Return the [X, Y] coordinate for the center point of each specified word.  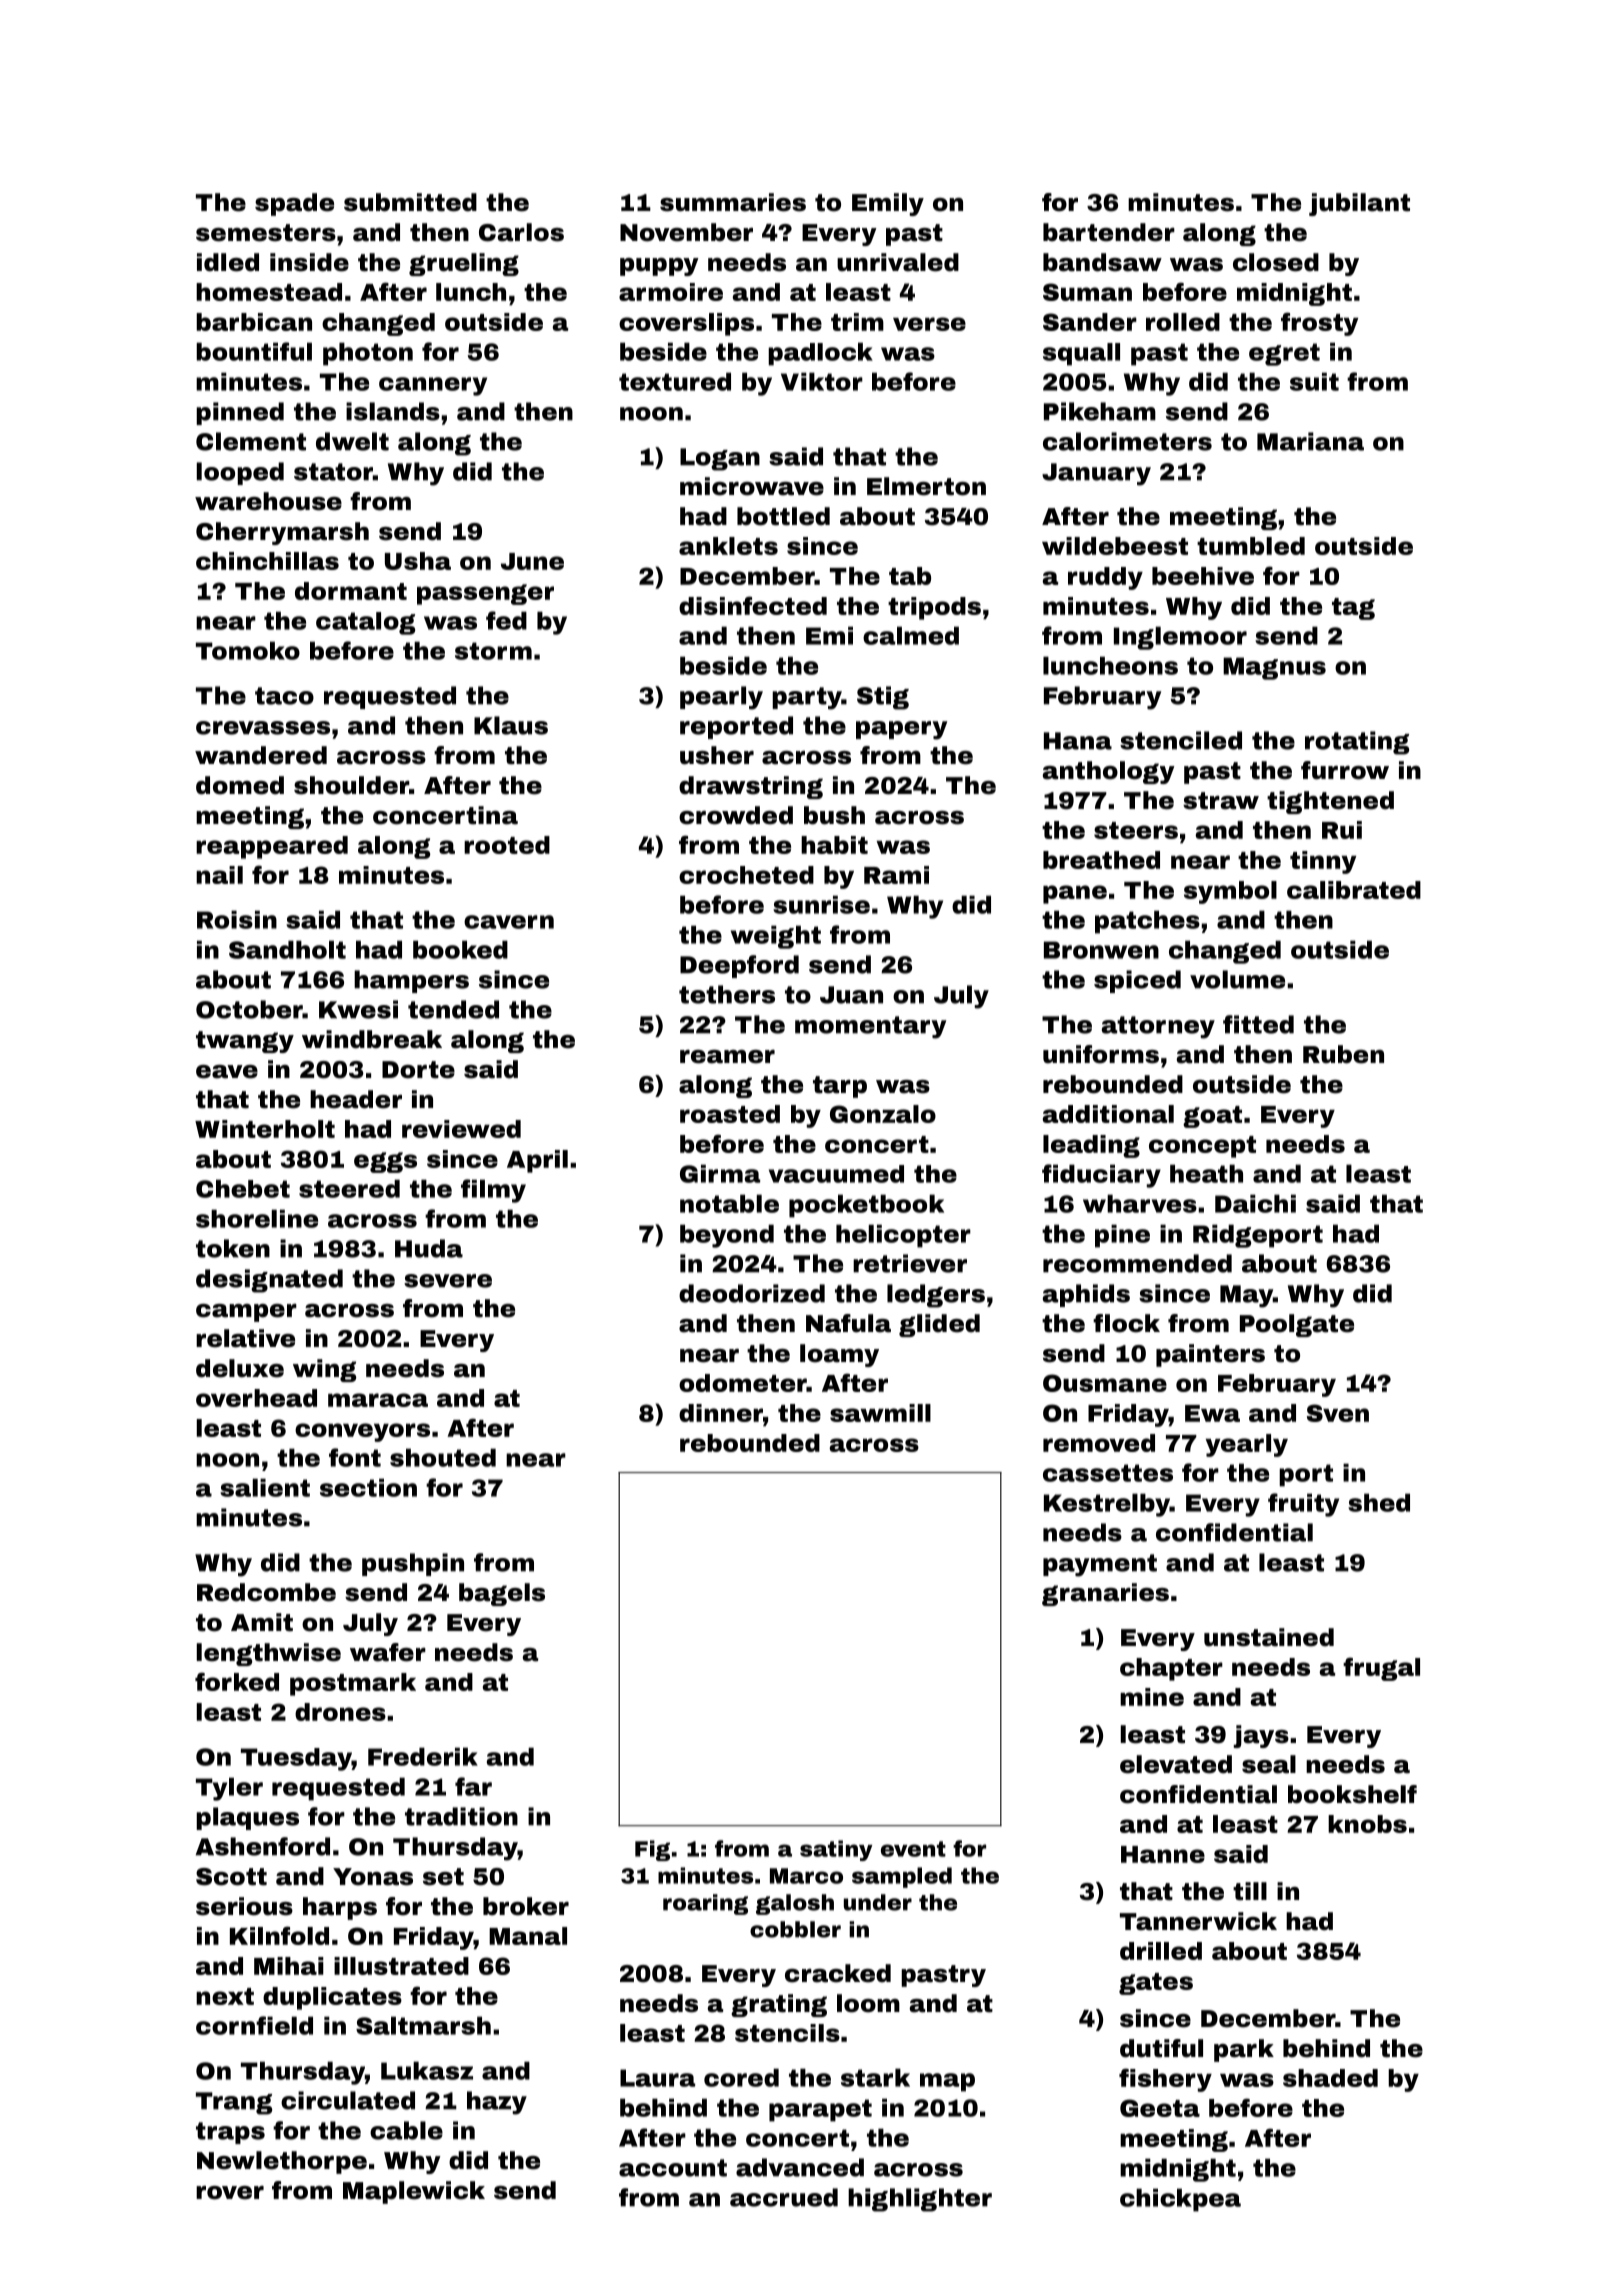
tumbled [1251, 546]
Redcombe [266, 1592]
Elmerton [926, 486]
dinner [721, 1413]
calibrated [1354, 890]
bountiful [254, 351]
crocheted [746, 875]
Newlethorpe [282, 2162]
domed [240, 785]
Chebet [243, 1188]
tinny [1323, 862]
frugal [1381, 1669]
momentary [870, 1027]
